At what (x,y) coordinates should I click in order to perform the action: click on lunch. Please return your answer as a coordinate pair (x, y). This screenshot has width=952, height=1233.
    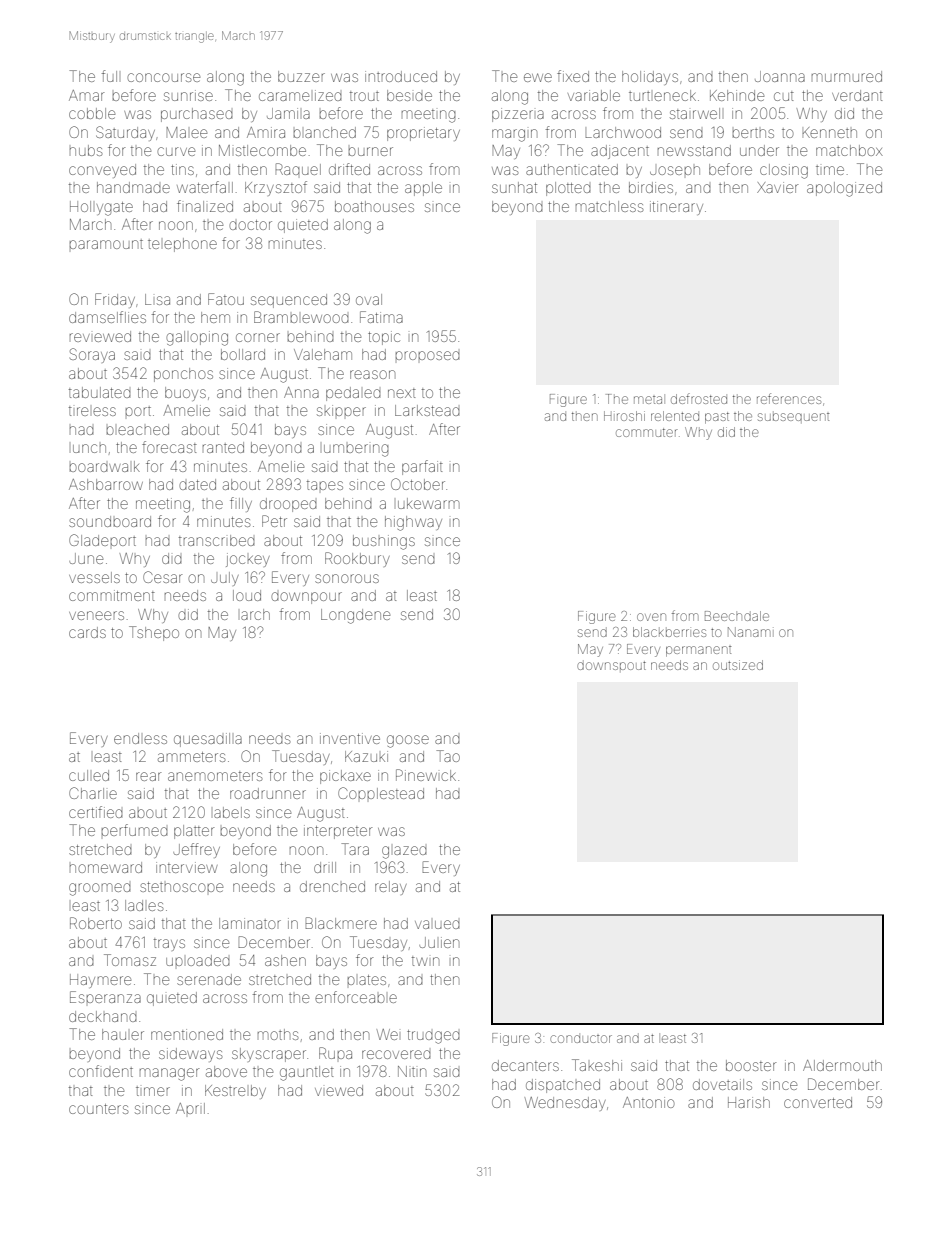
    Looking at the image, I should click on (89, 448).
